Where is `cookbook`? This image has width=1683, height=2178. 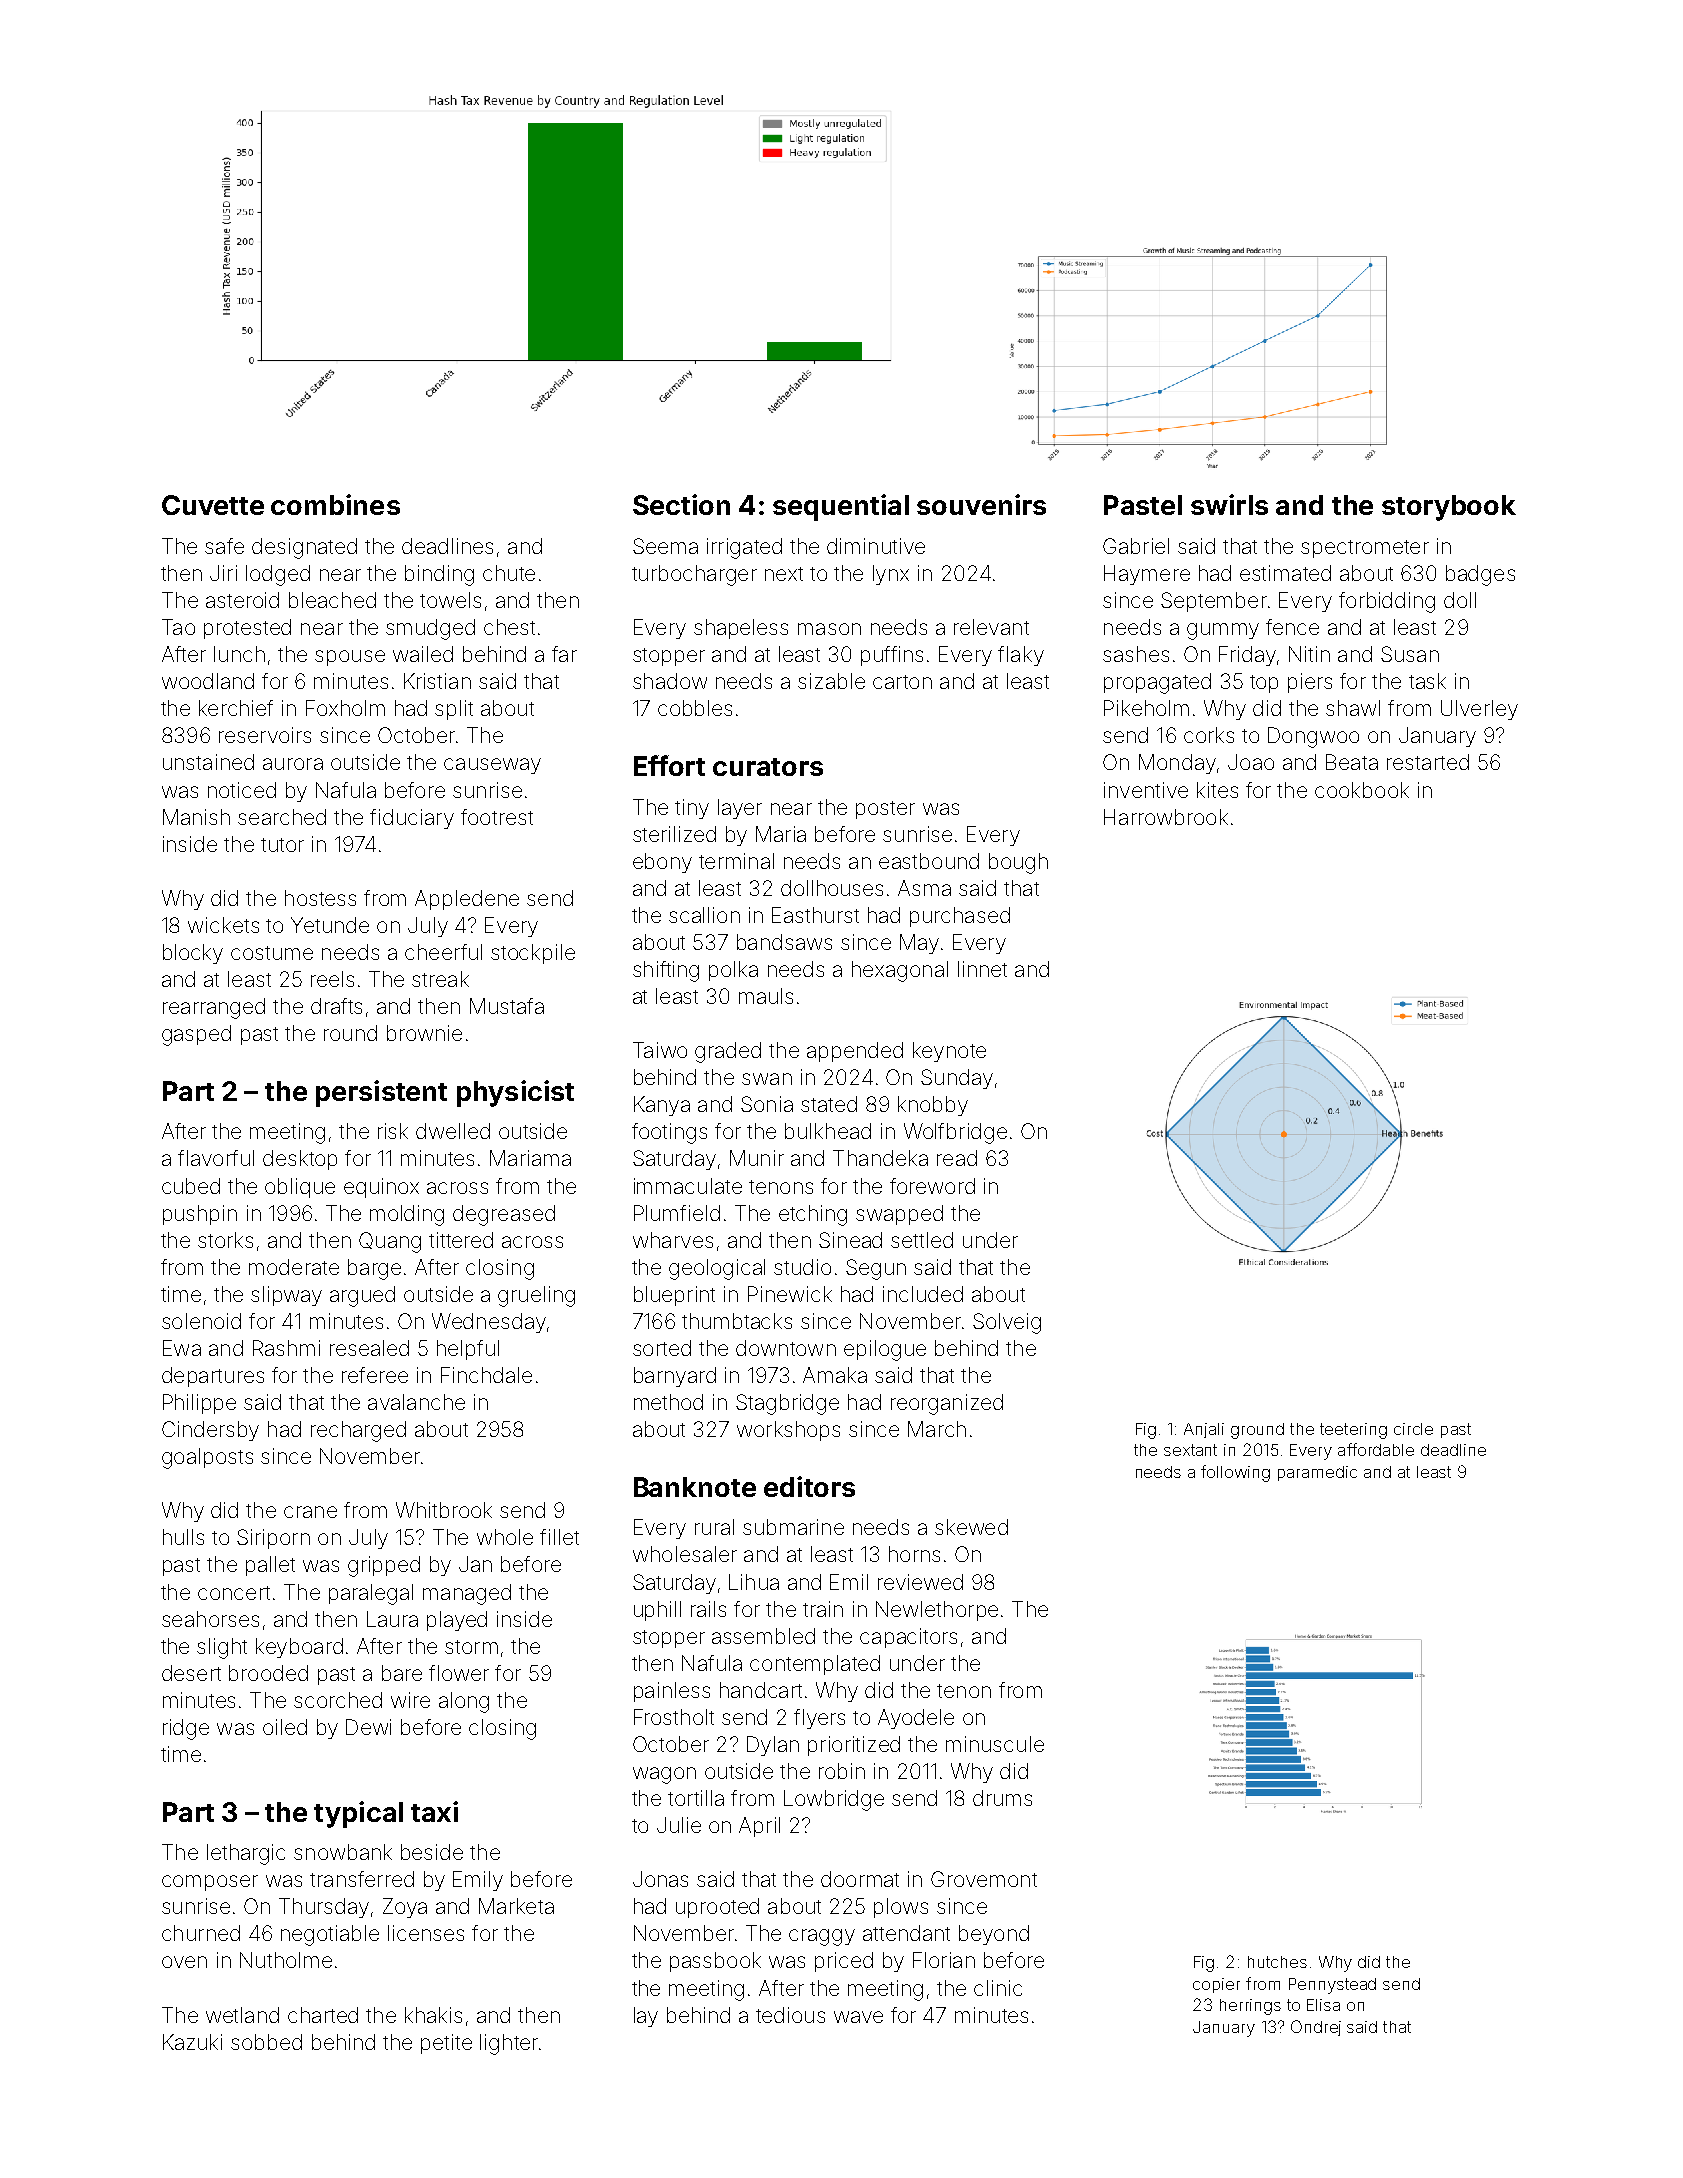 cookbook is located at coordinates (1362, 790).
